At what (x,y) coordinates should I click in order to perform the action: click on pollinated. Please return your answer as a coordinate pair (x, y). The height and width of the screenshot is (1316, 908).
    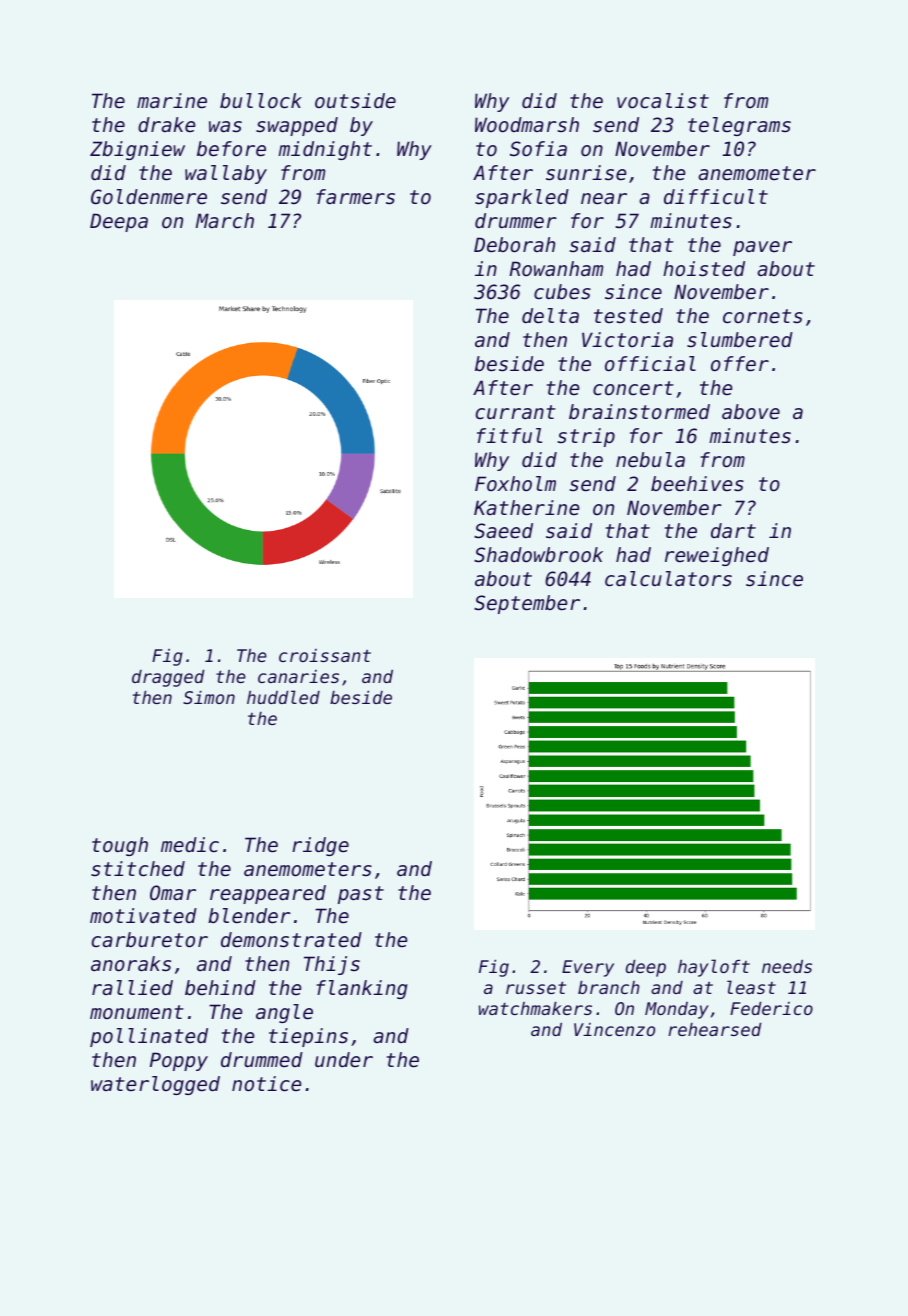
    Looking at the image, I should click on (149, 1037).
